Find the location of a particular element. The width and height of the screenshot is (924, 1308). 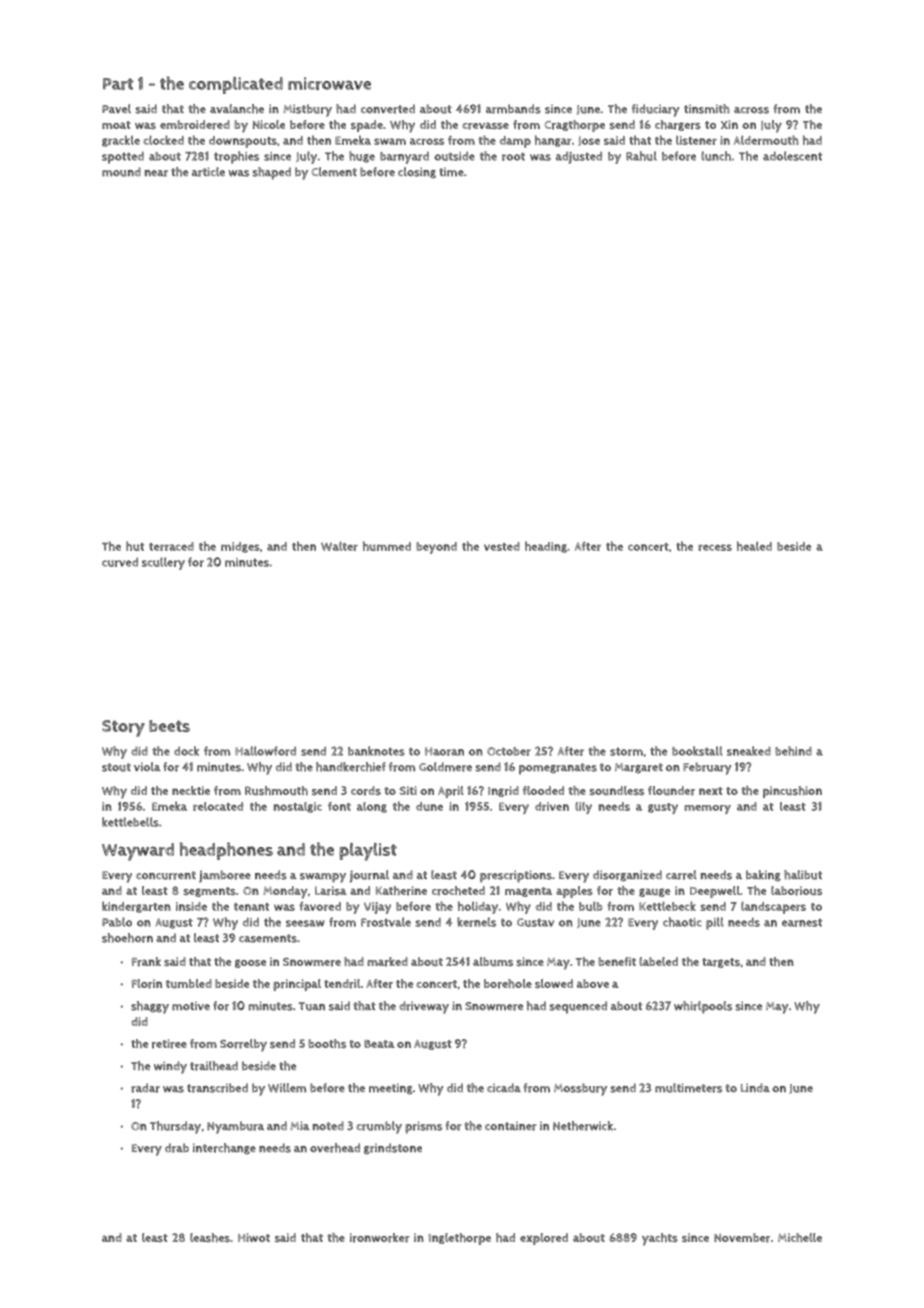

lunch is located at coordinates (716, 156).
